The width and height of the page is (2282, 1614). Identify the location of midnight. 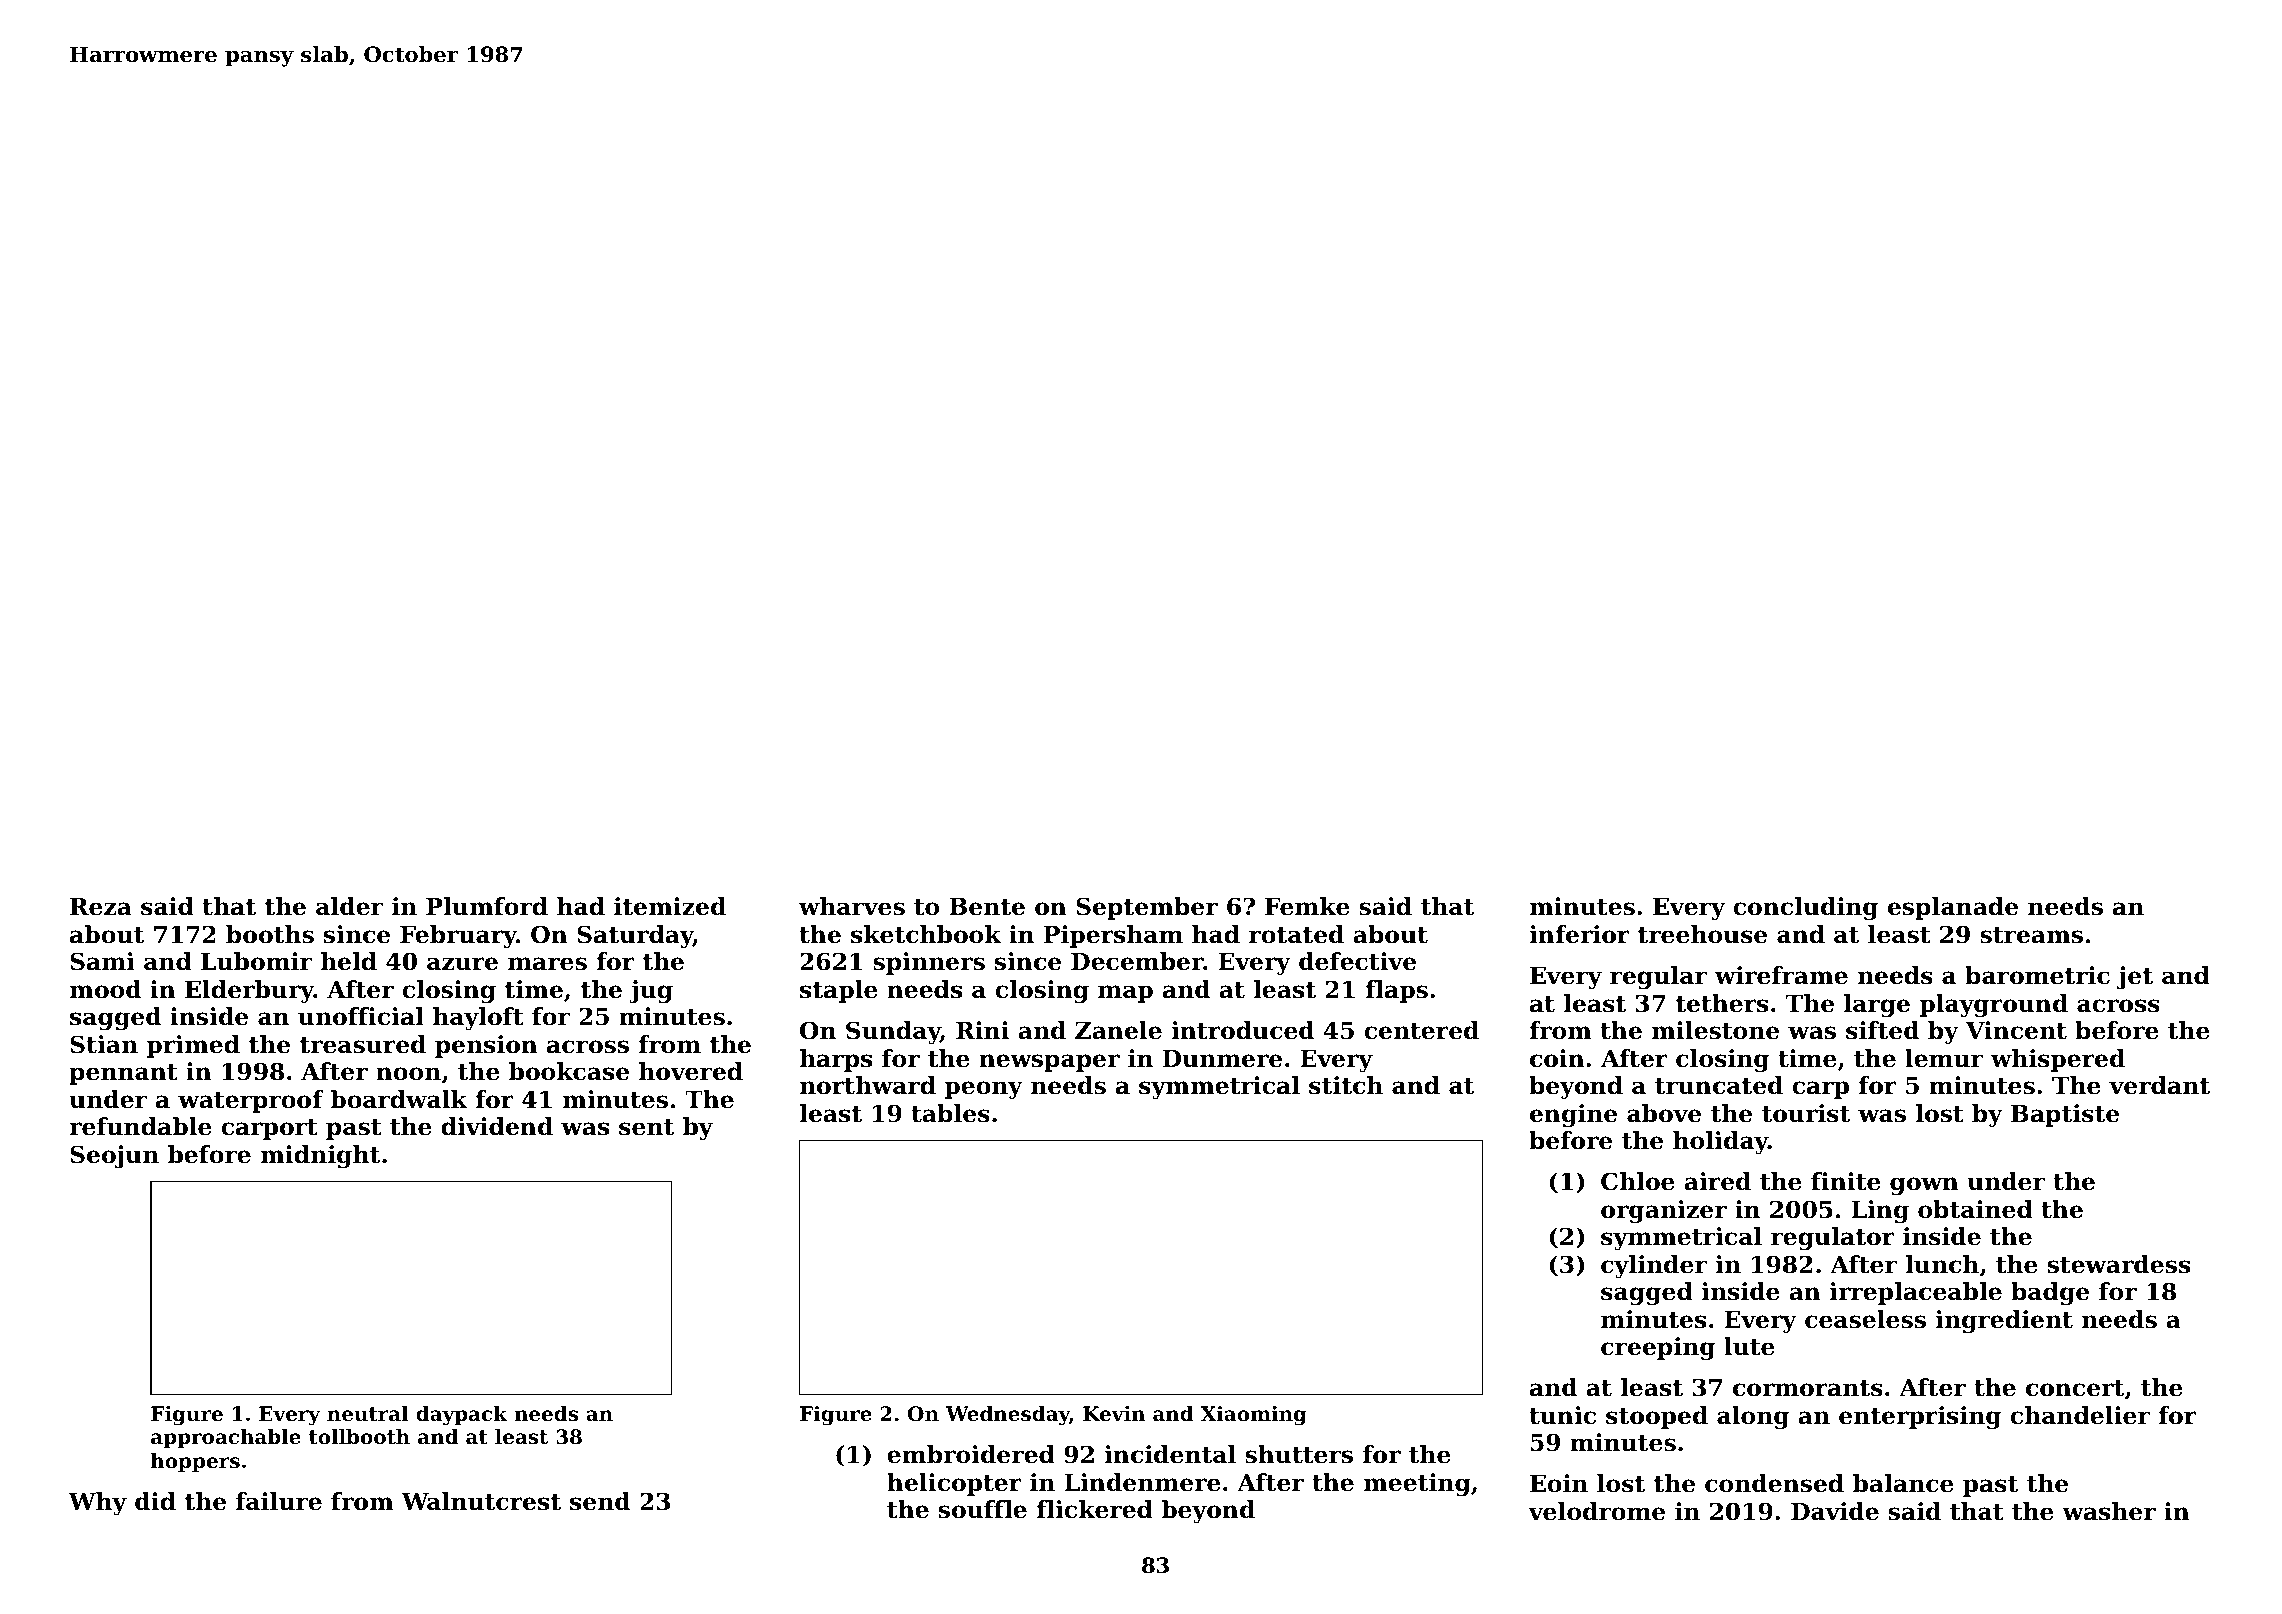
(320, 1156).
